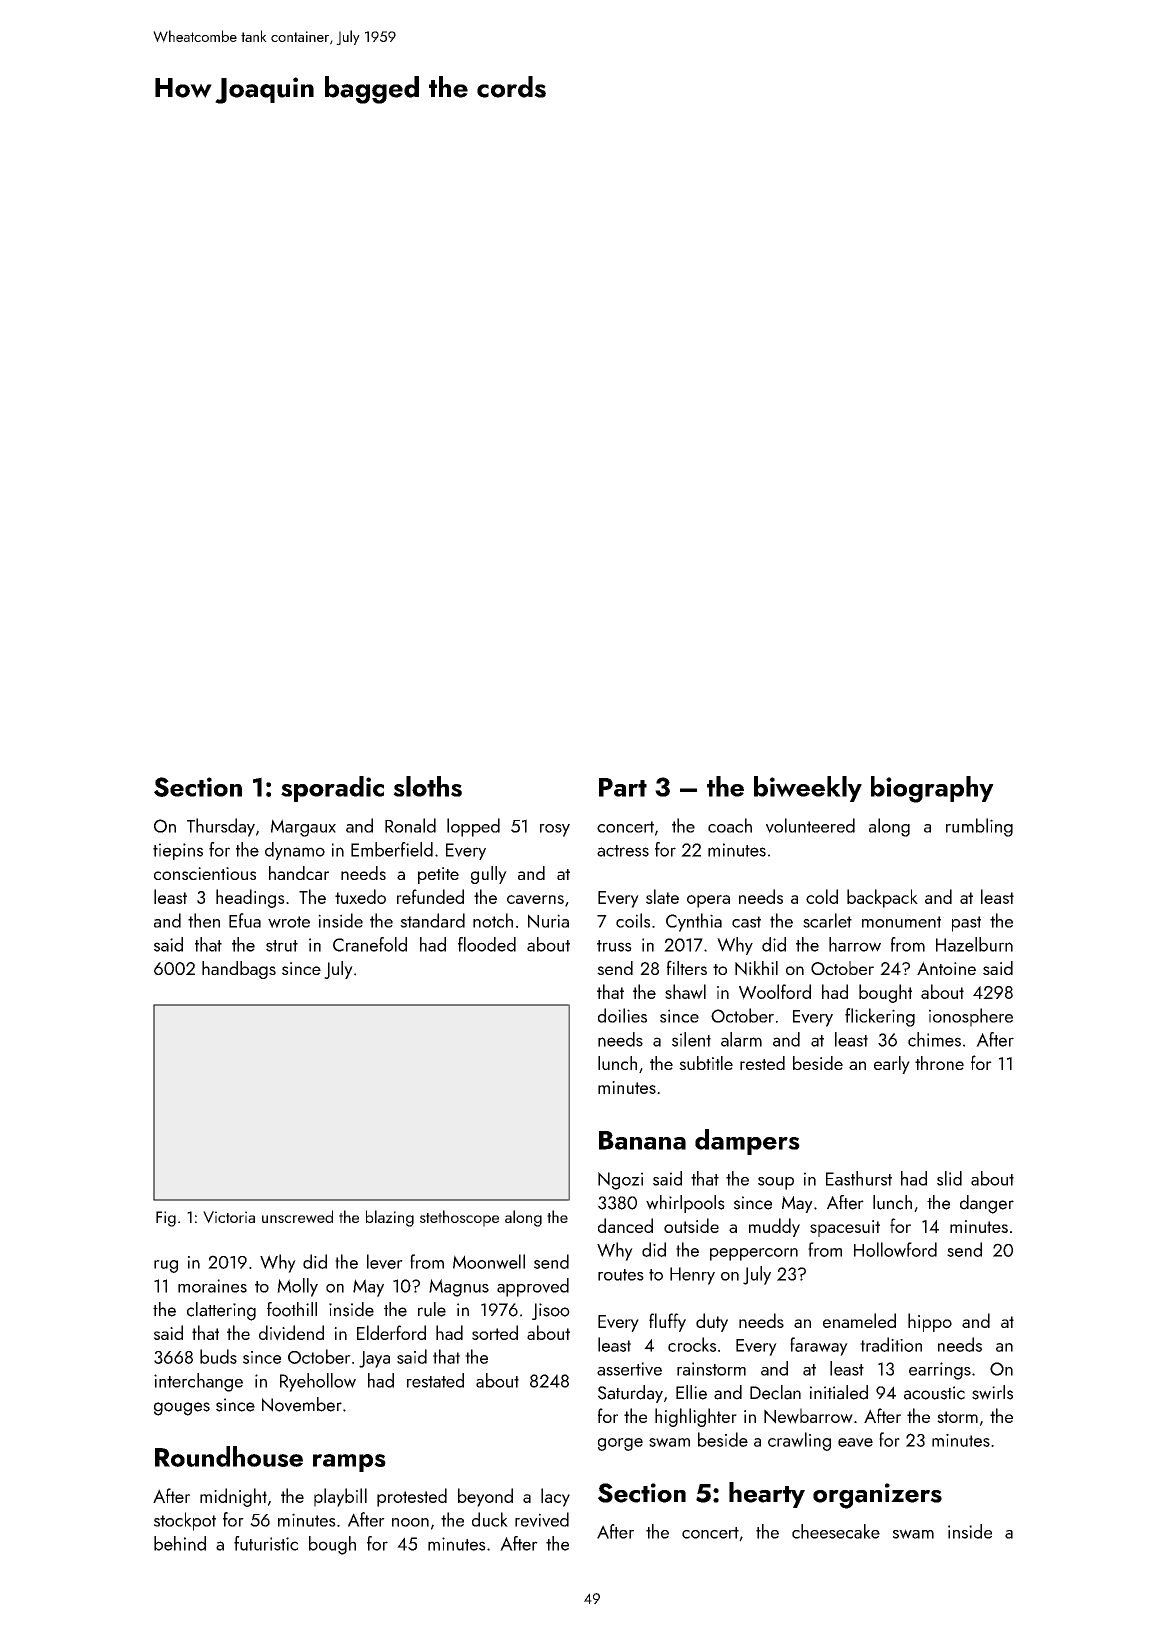 The image size is (1167, 1650). Describe the element at coordinates (859, 1320) in the image. I see `enameled` at that location.
